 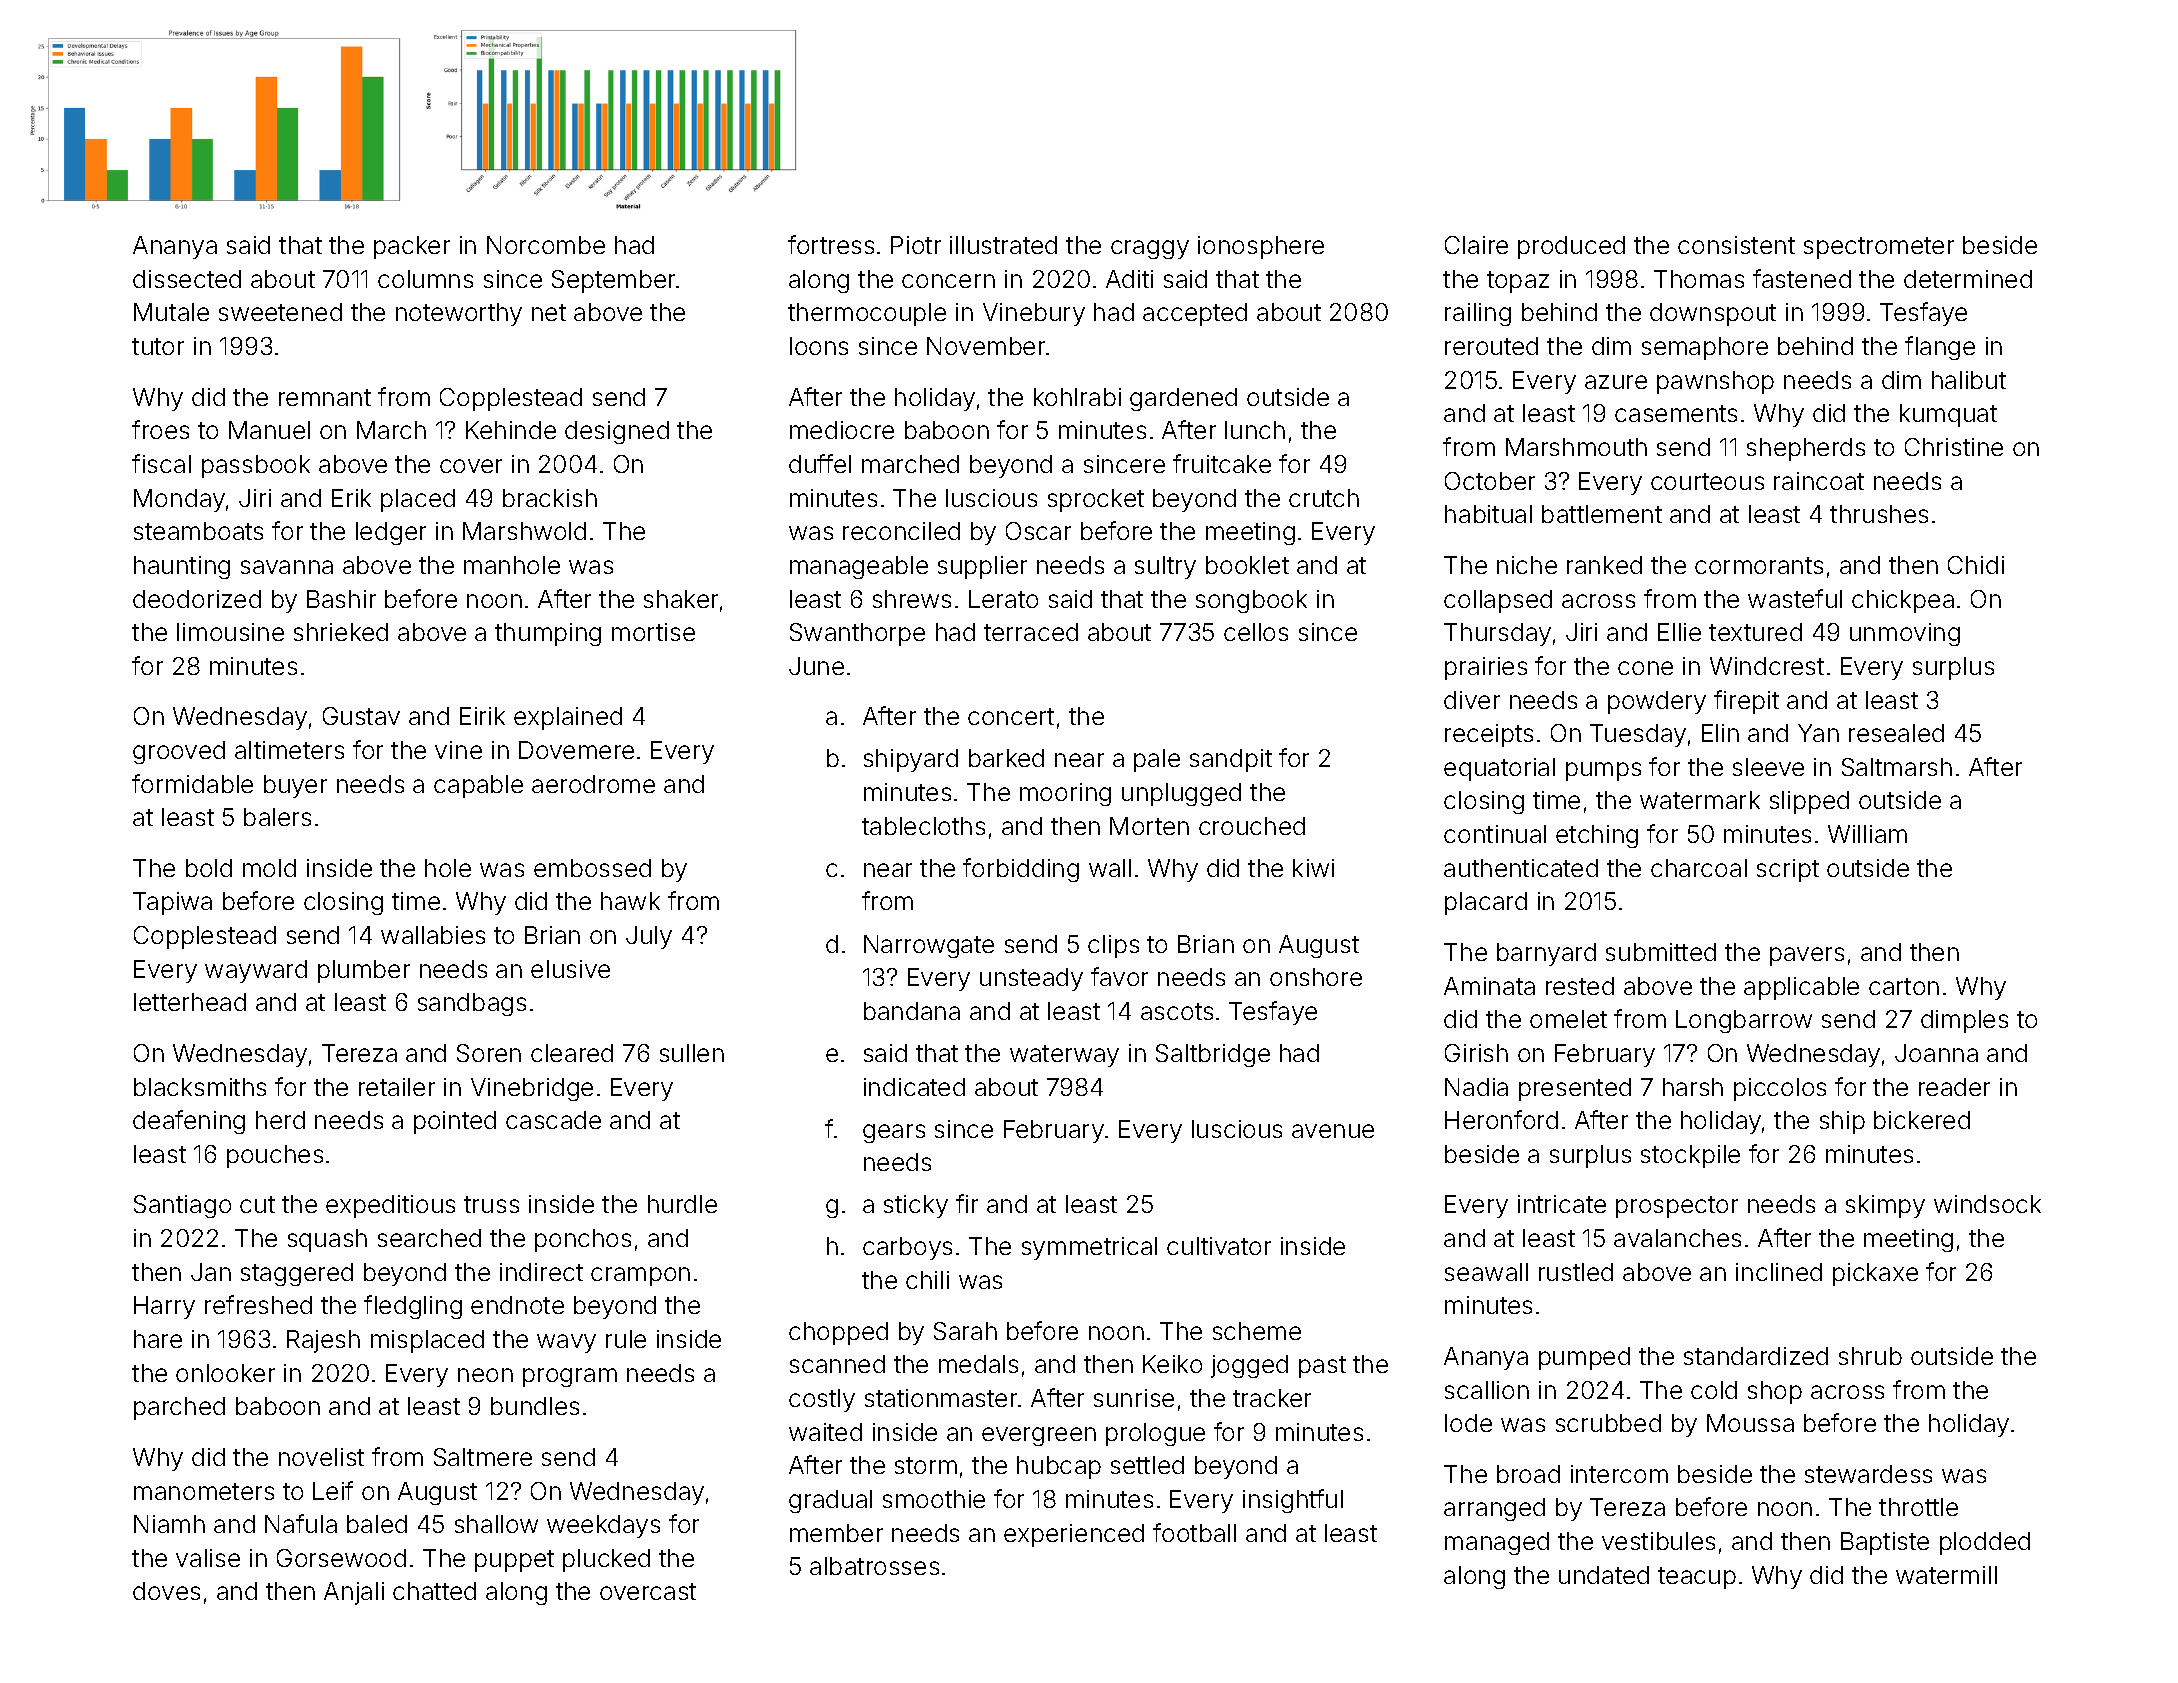 What do you see at coordinates (1676, 413) in the page?
I see `casements` at bounding box center [1676, 413].
